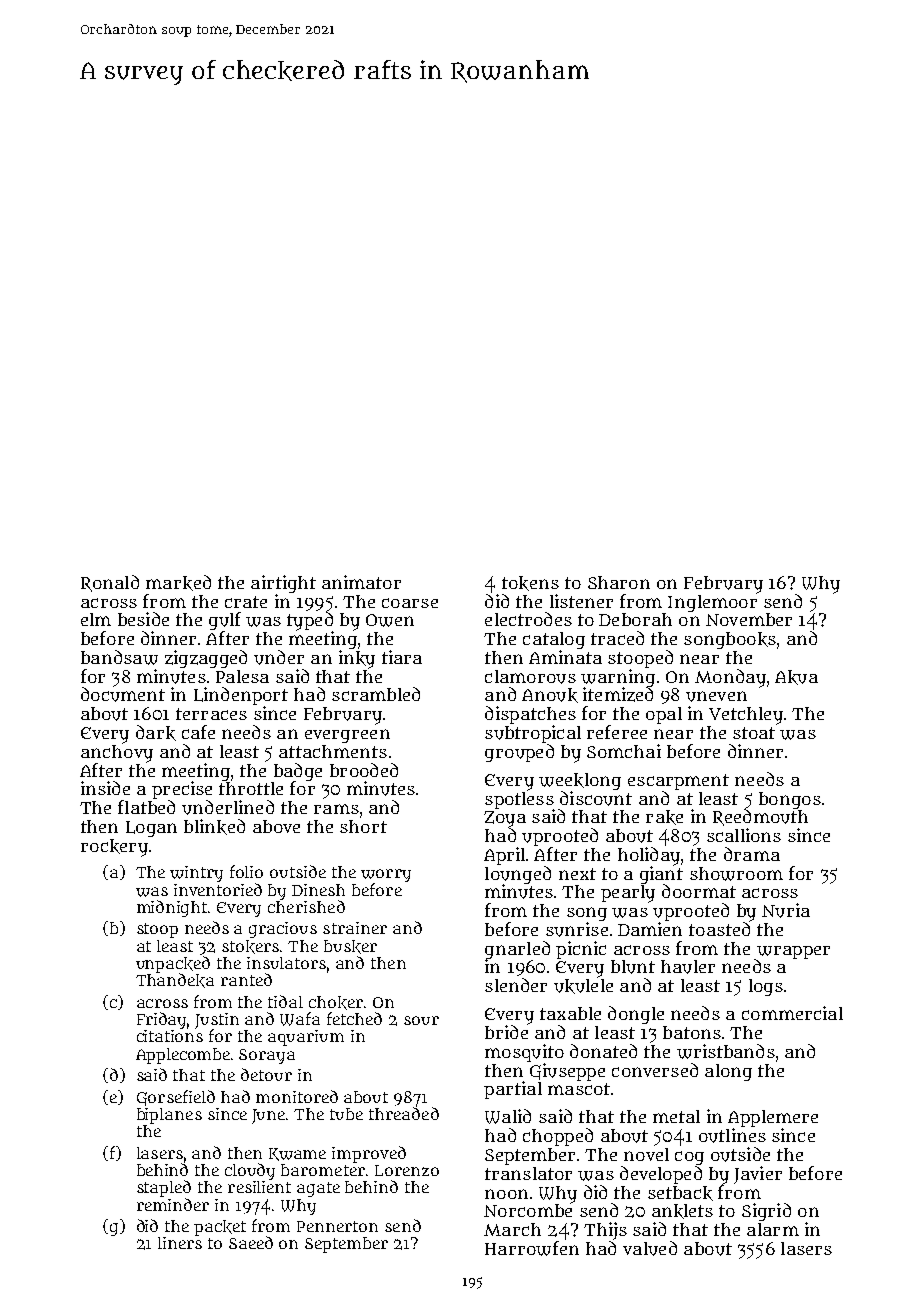 This screenshot has height=1314, width=924. What do you see at coordinates (180, 1243) in the screenshot?
I see `liners` at bounding box center [180, 1243].
